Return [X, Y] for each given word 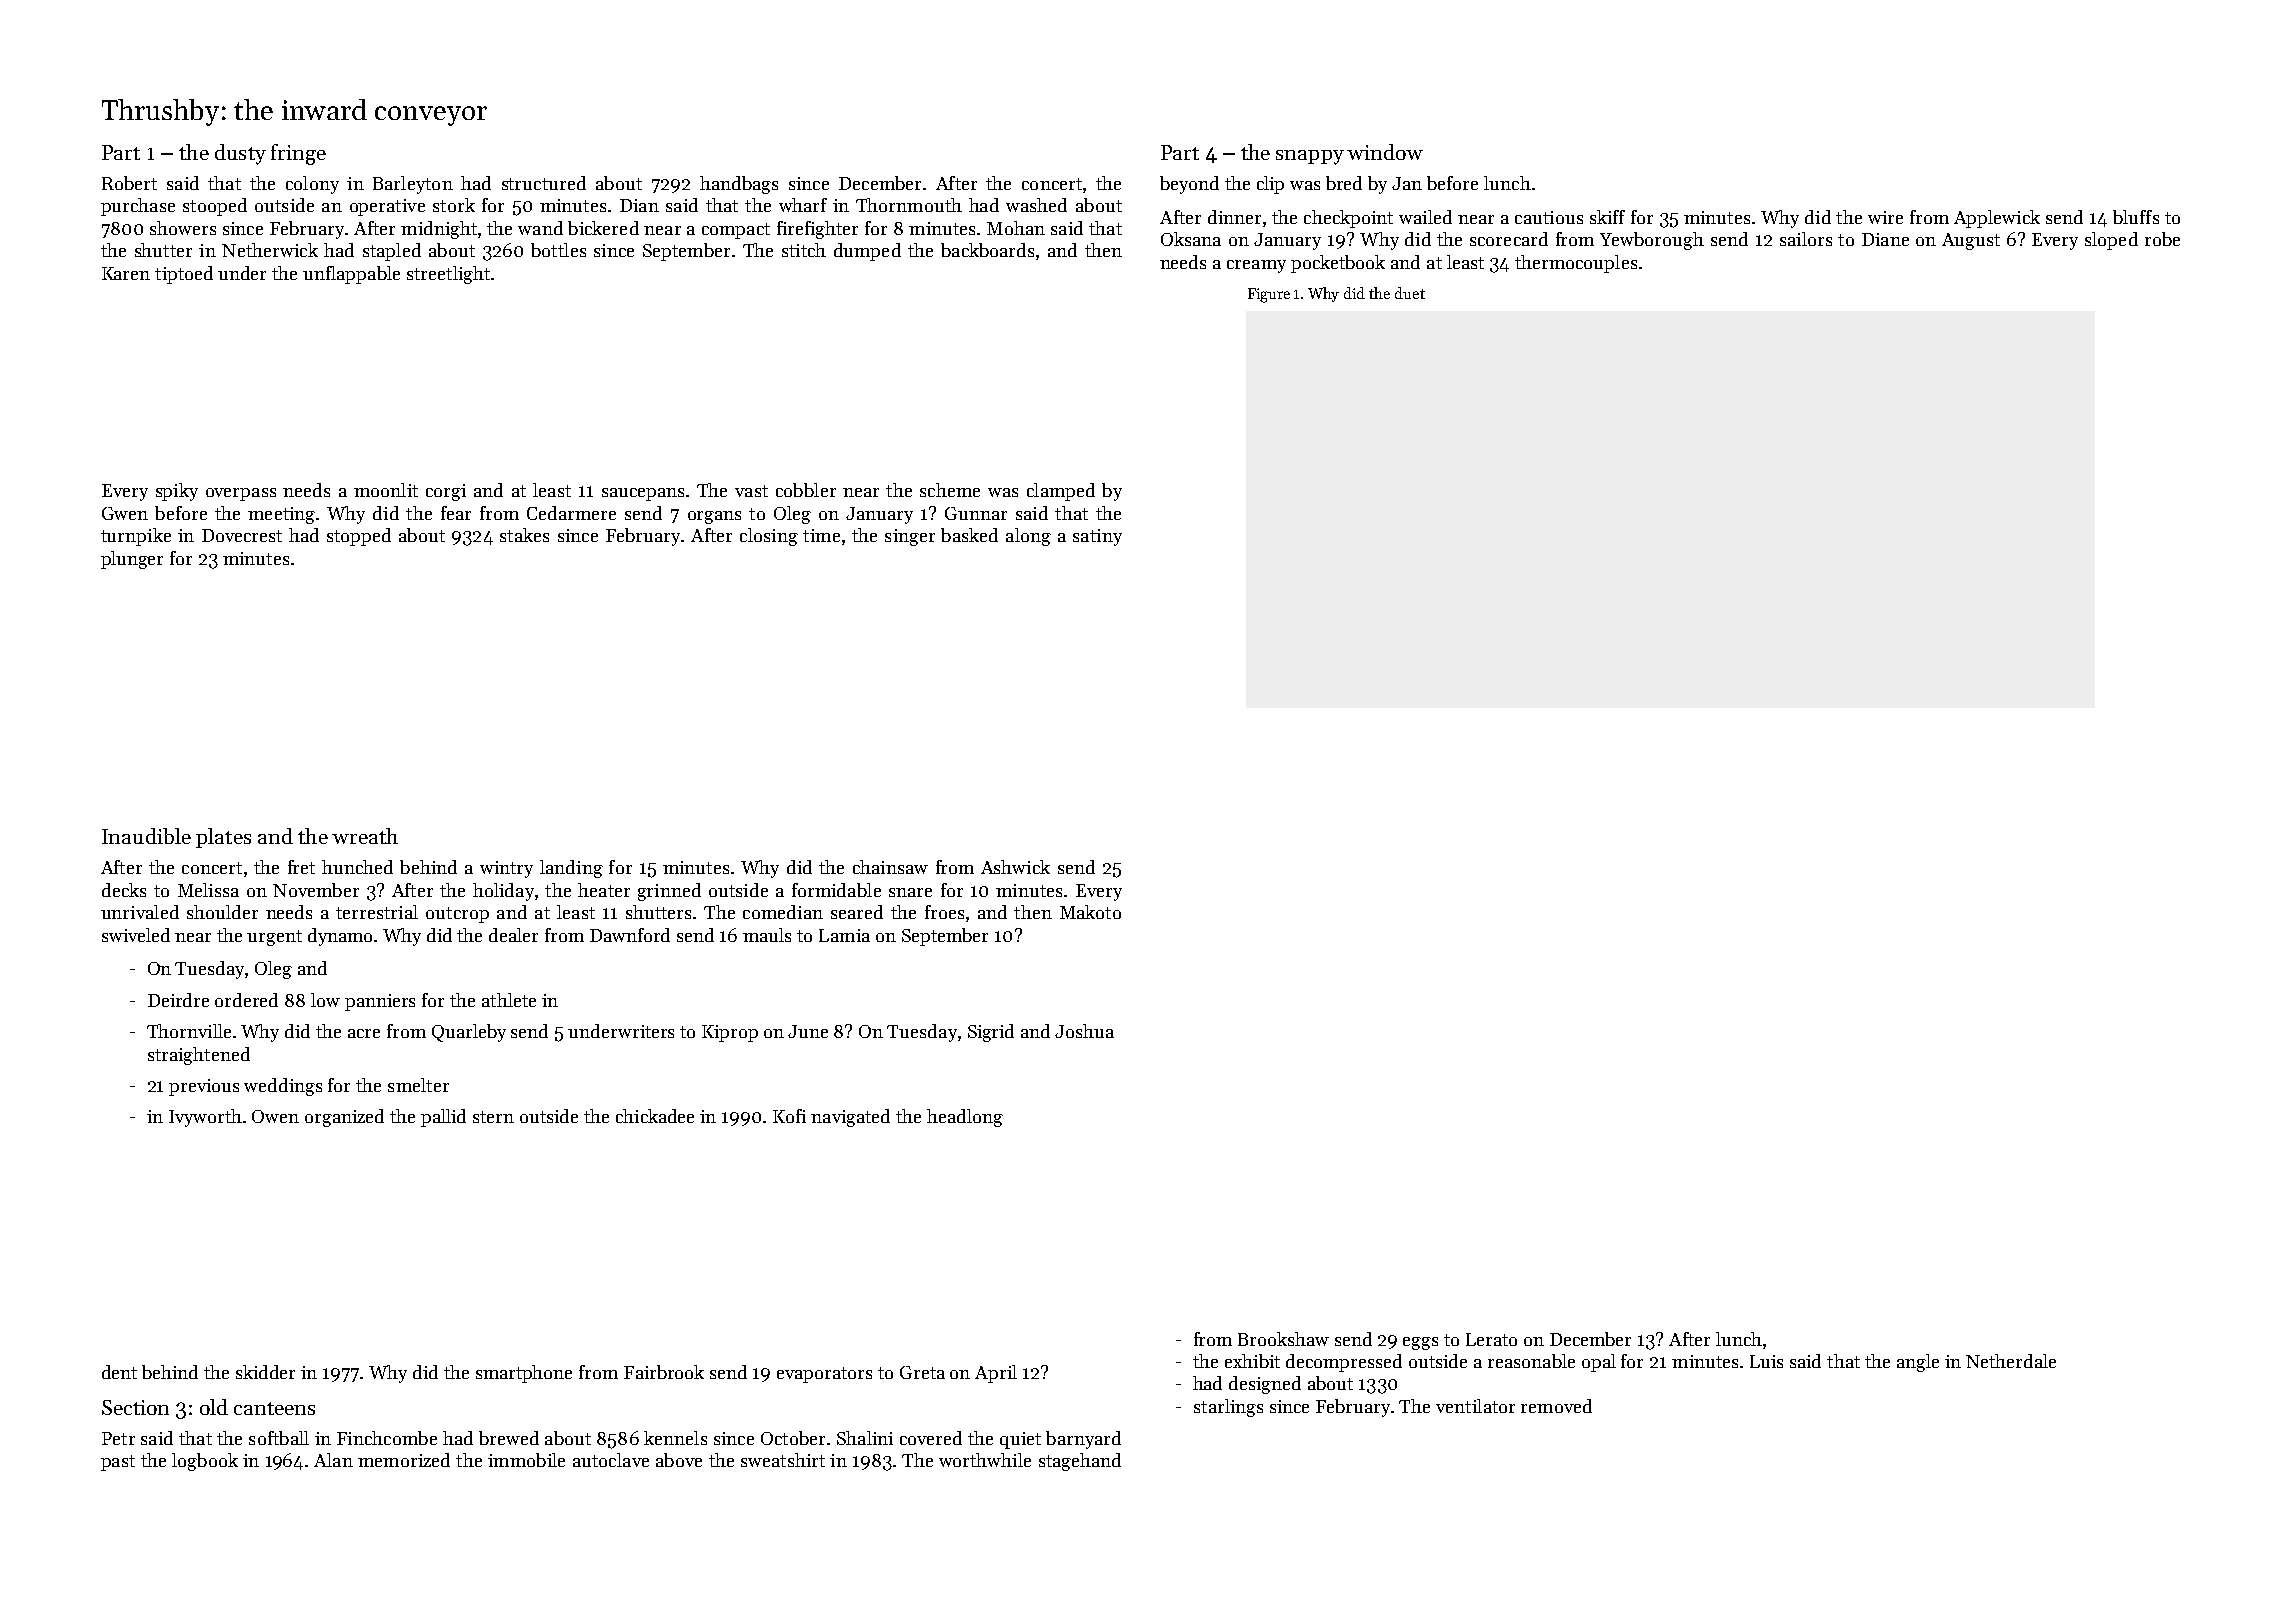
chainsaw [890, 867]
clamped [1061, 492]
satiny [1097, 537]
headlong [965, 1118]
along [1028, 537]
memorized [404, 1460]
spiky [177, 492]
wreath [365, 836]
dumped [867, 252]
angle [1918, 1363]
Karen [126, 273]
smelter [418, 1085]
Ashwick [1015, 867]
